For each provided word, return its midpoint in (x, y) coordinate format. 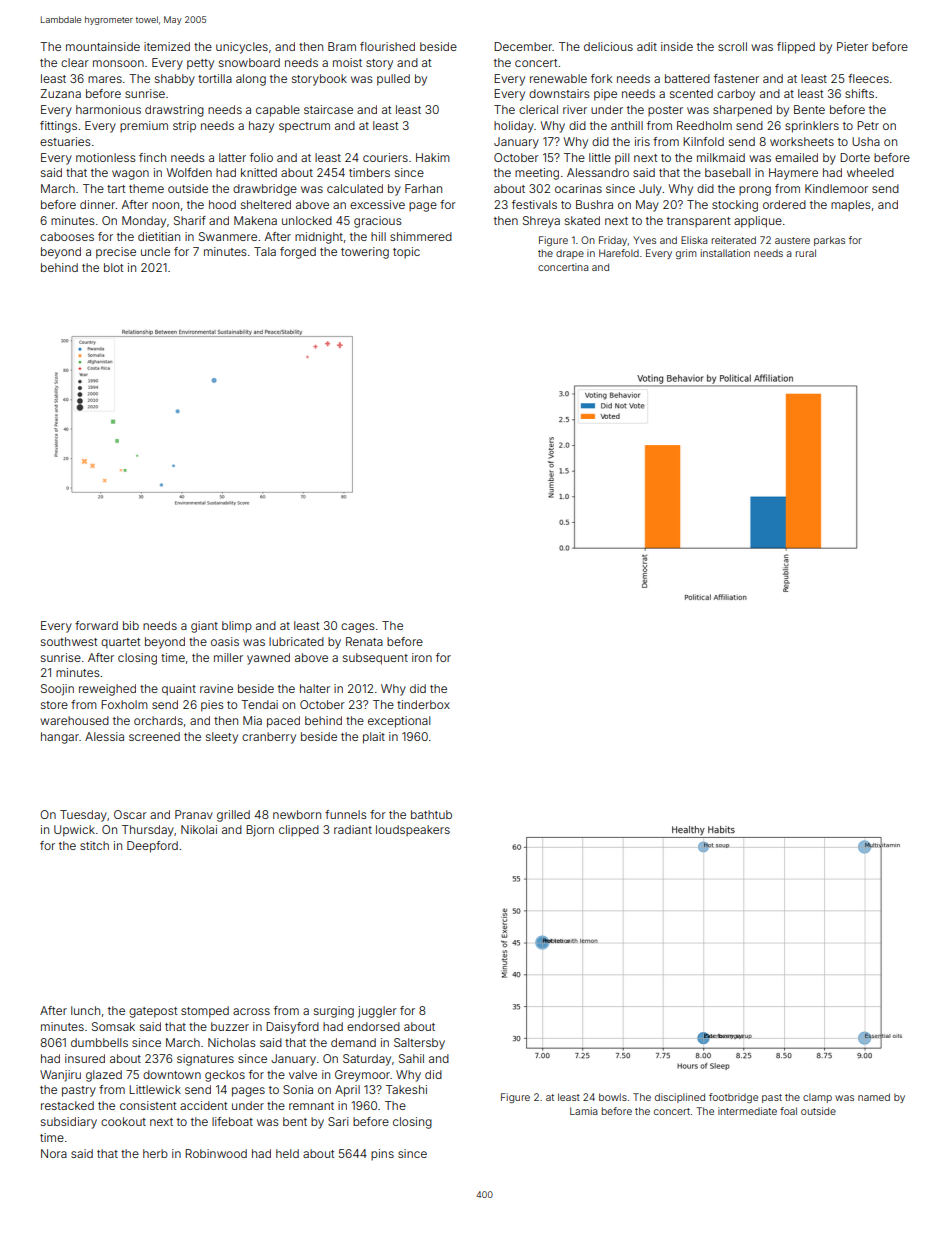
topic (406, 252)
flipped (796, 48)
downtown (172, 1074)
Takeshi (406, 1089)
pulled (393, 80)
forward (96, 625)
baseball (727, 172)
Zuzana (61, 93)
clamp (817, 1098)
